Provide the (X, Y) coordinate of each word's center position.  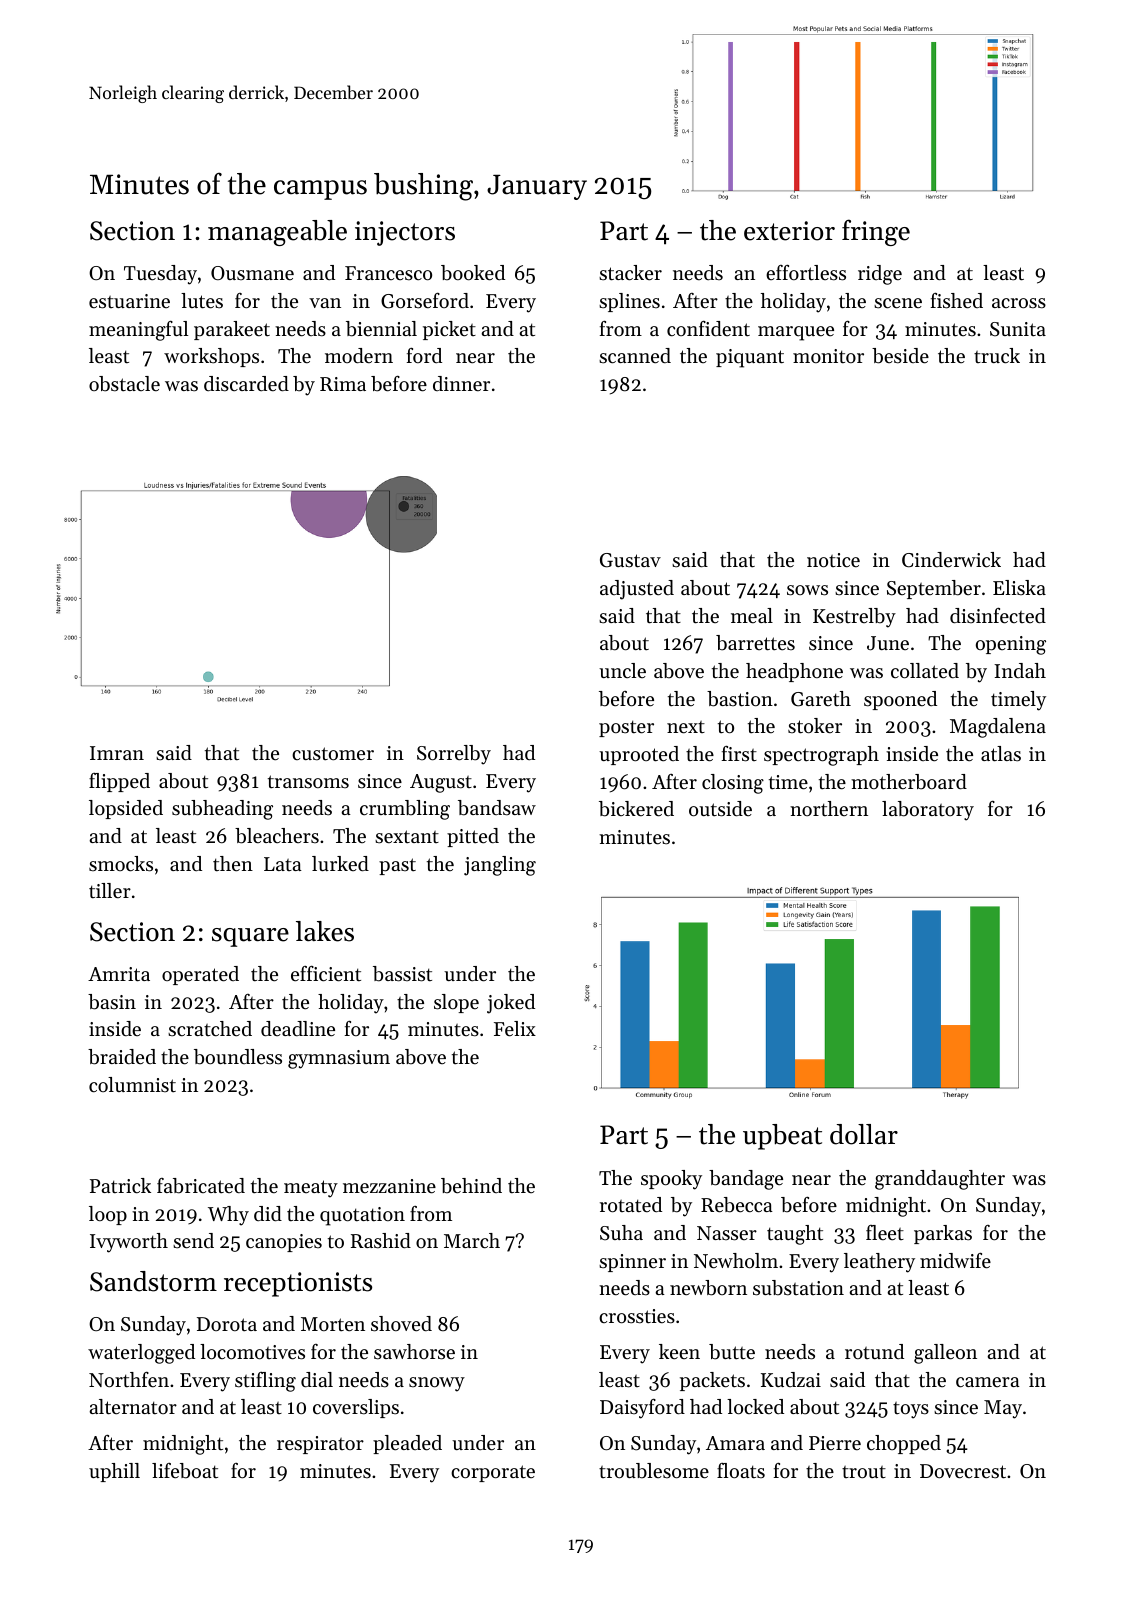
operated (200, 975)
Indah (1020, 670)
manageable (277, 233)
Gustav (630, 560)
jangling (500, 866)
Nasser (727, 1233)
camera (988, 1382)
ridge (880, 275)
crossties (637, 1316)
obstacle (124, 384)
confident (708, 329)
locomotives (252, 1352)
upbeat (782, 1137)
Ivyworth (129, 1243)
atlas (1001, 754)
